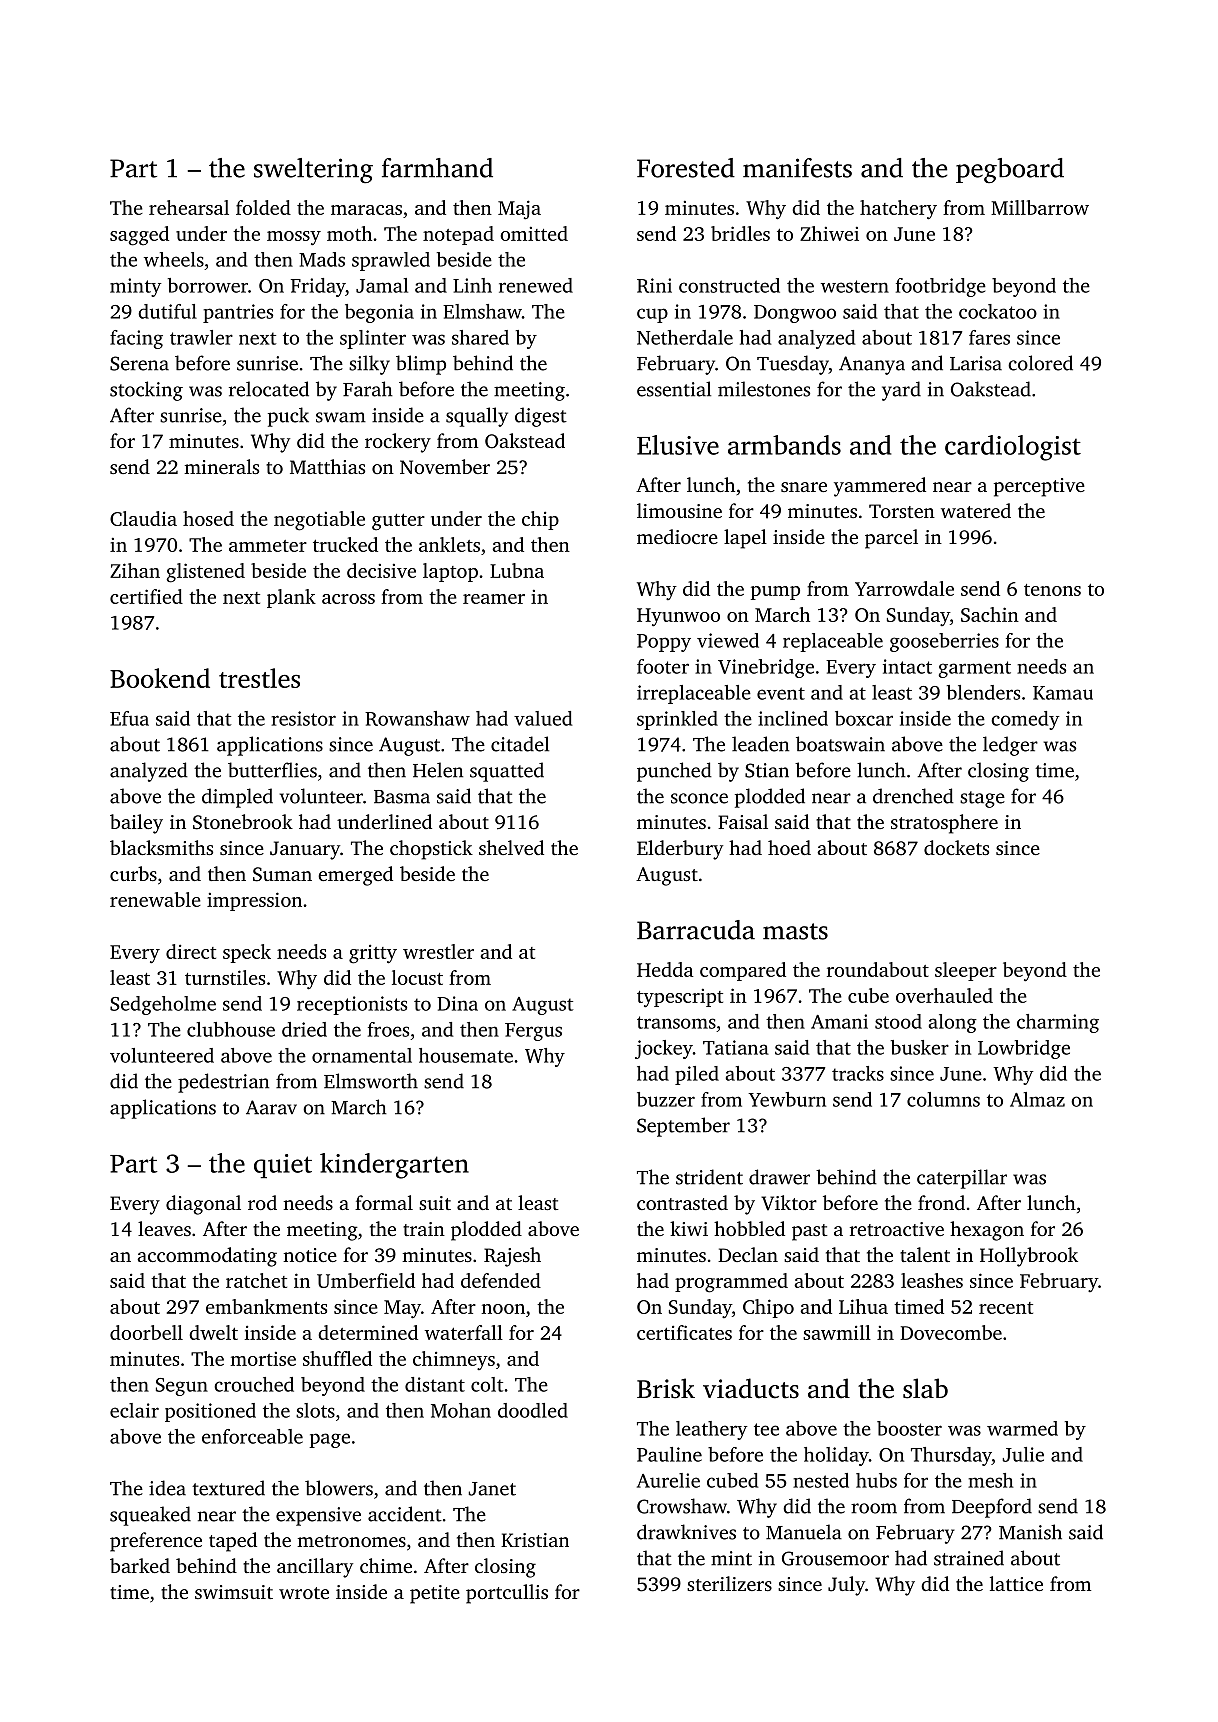 The image size is (1218, 1722). I want to click on relocated, so click(269, 389).
